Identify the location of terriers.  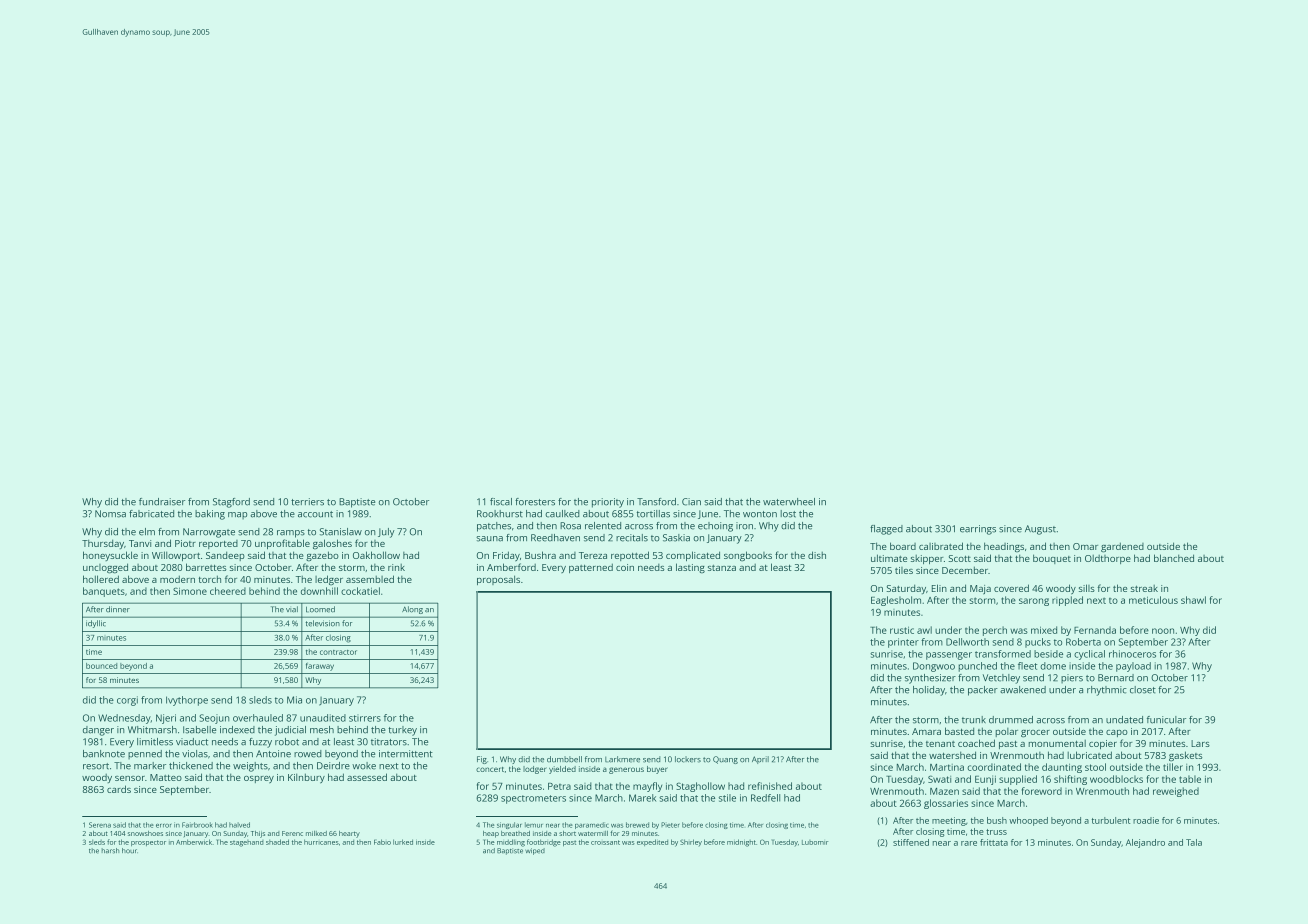
(307, 502).
